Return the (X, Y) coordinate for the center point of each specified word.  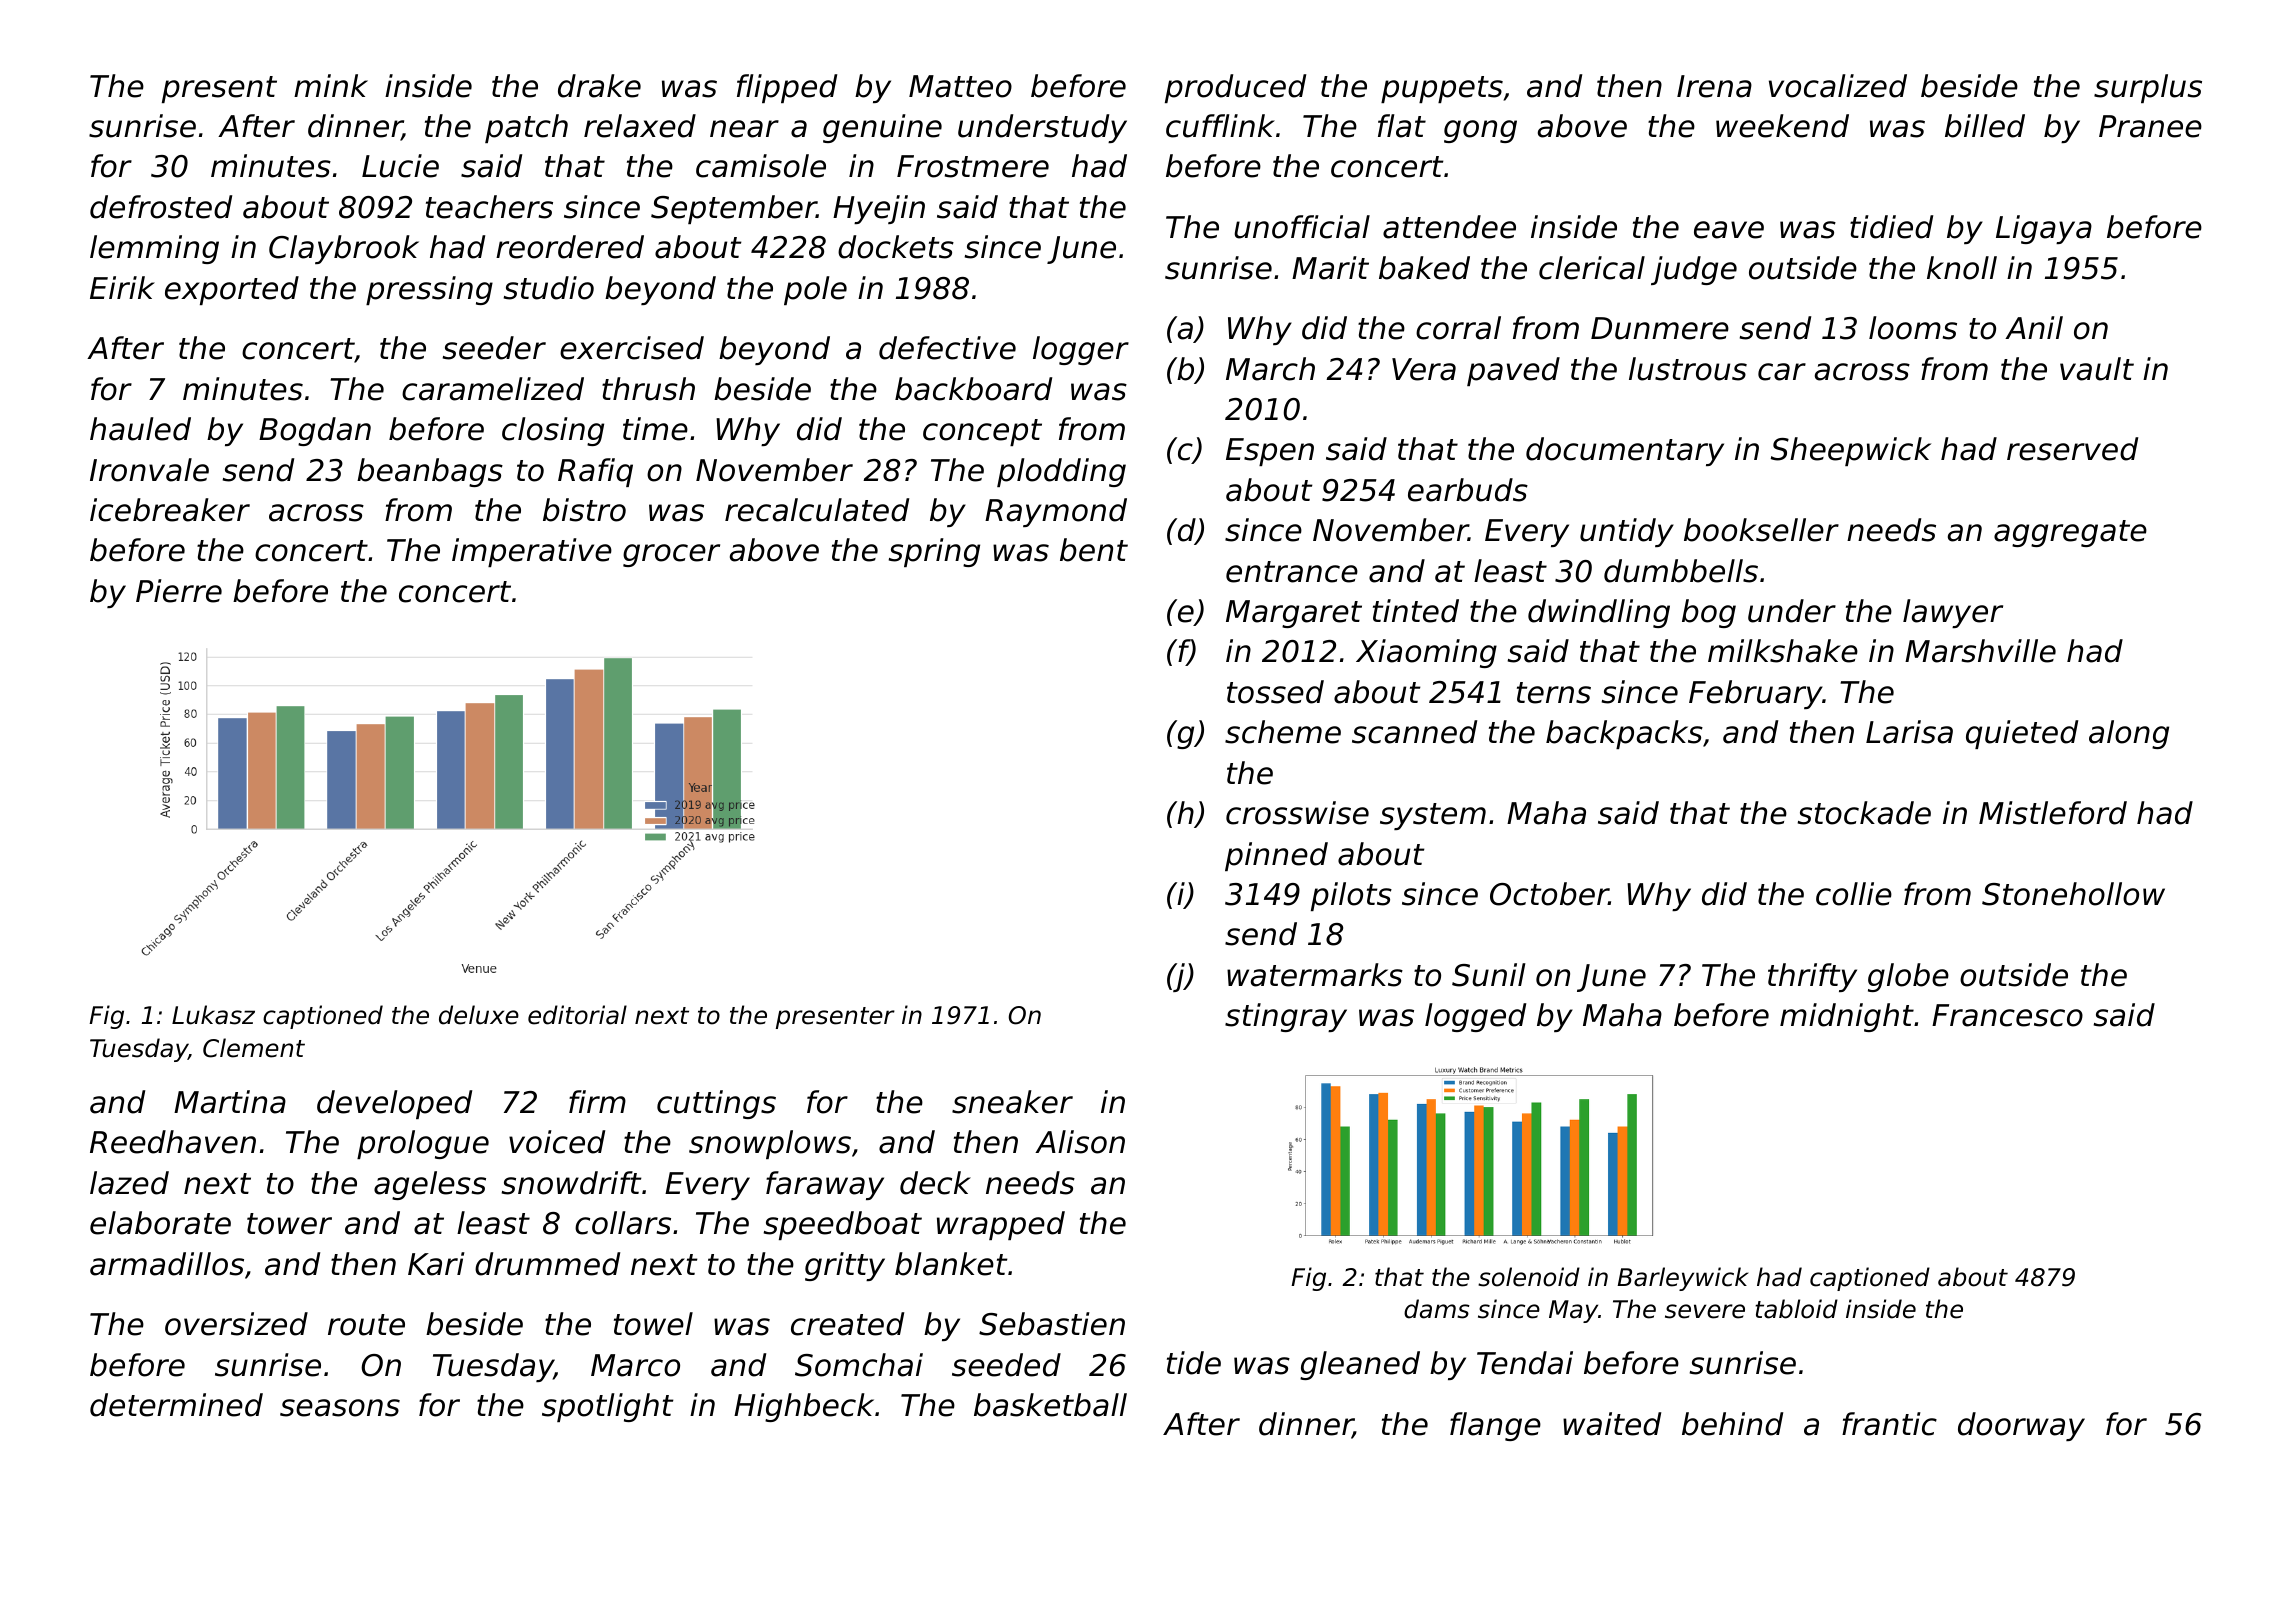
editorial (577, 1015)
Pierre (179, 591)
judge (1694, 270)
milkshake (1783, 651)
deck (935, 1183)
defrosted (161, 207)
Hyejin (879, 209)
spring (934, 552)
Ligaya (2044, 229)
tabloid (1796, 1309)
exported (232, 290)
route (366, 1325)
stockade (1864, 813)
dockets (896, 247)
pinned (1276, 856)
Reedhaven (173, 1142)
